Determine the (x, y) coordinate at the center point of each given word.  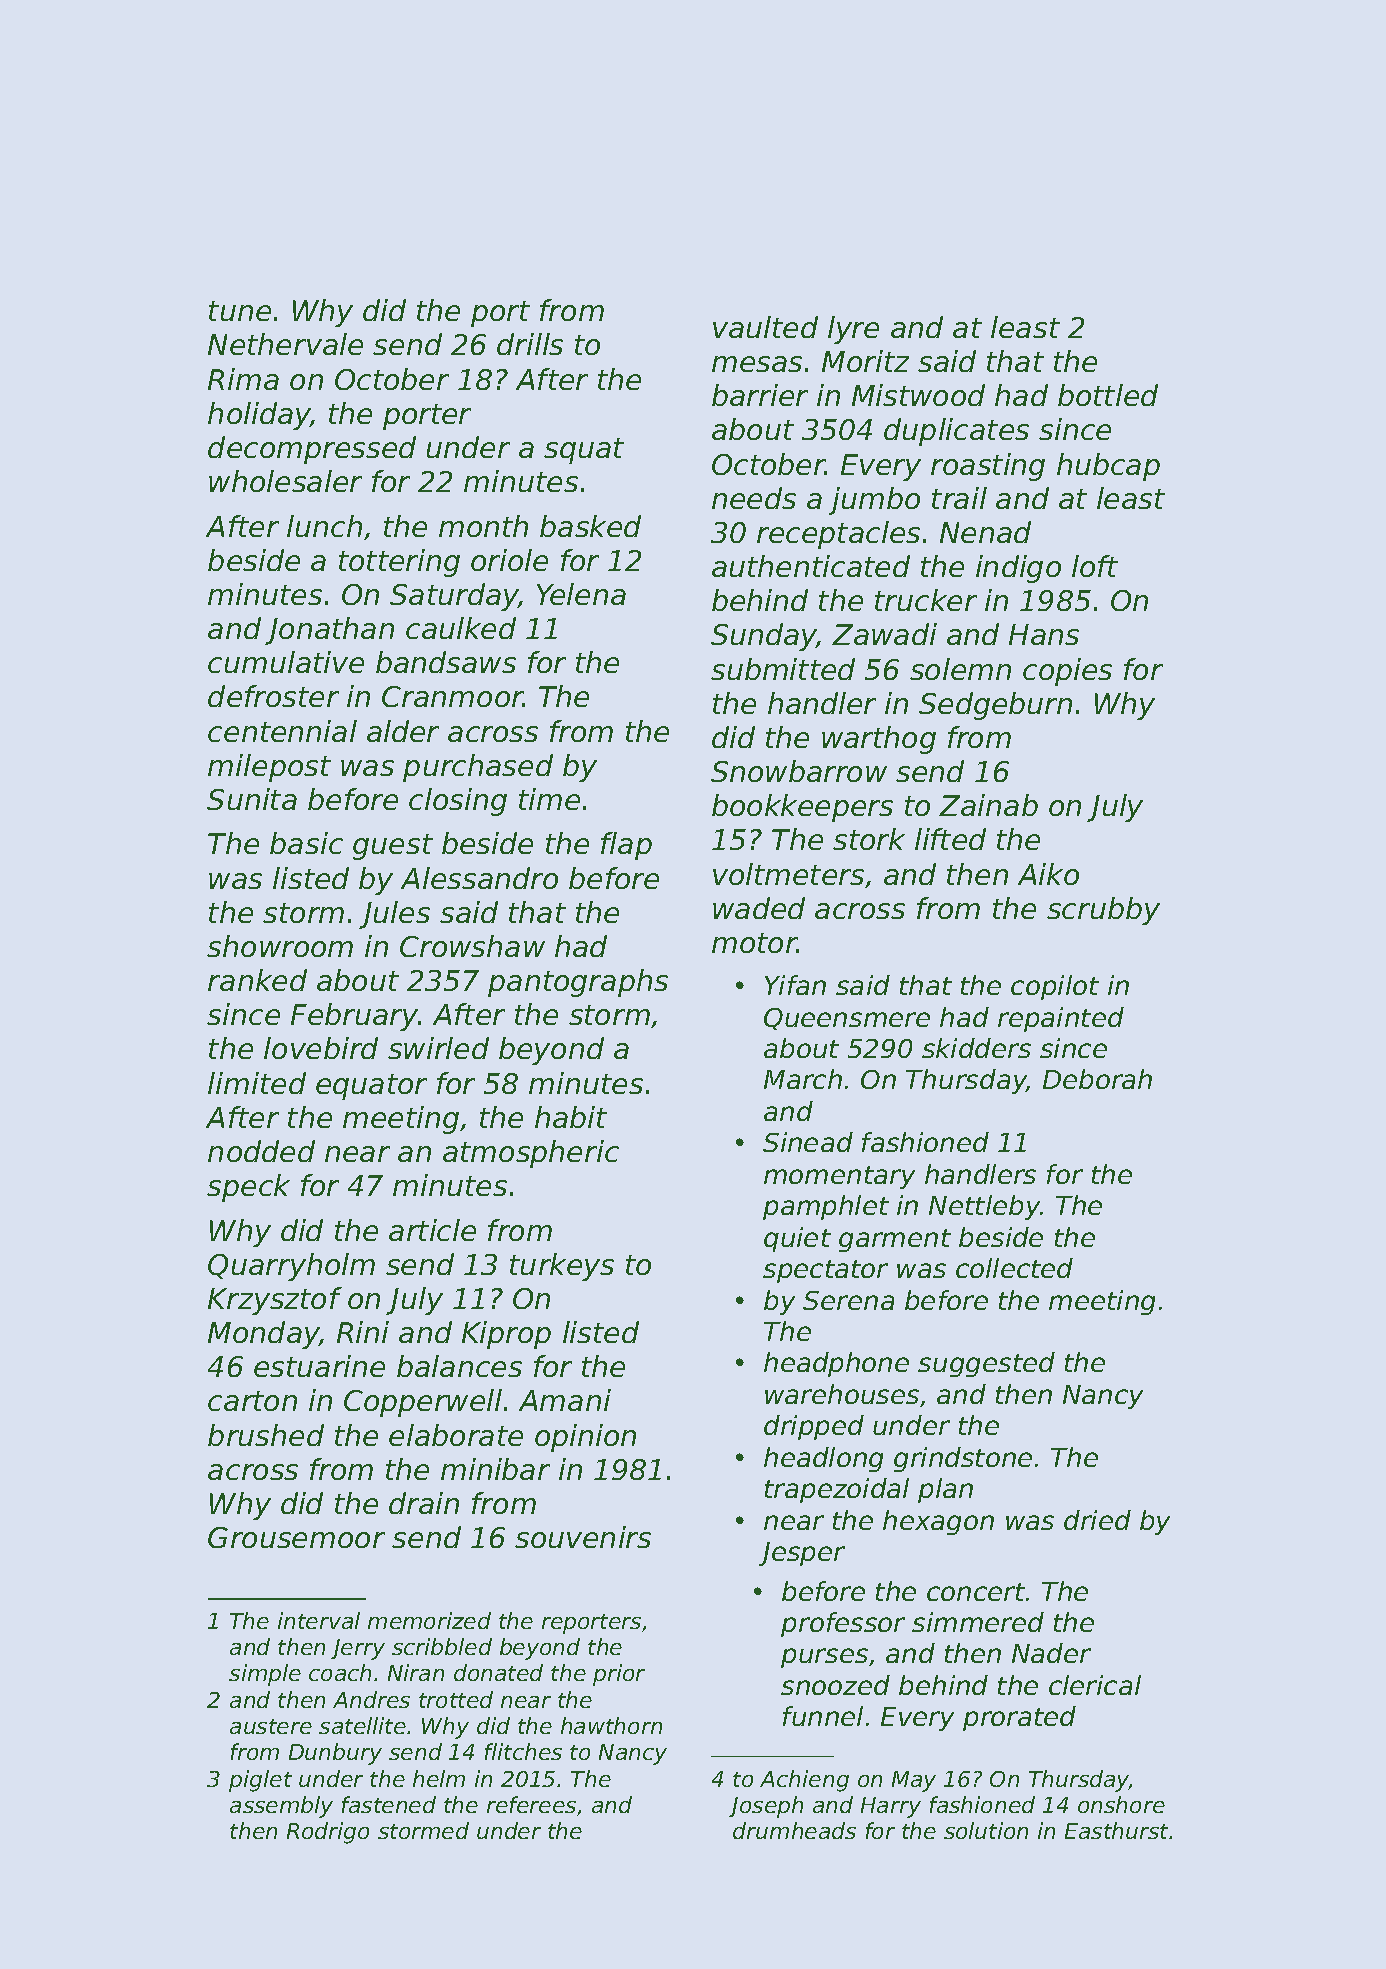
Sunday (764, 637)
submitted (783, 669)
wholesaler (285, 481)
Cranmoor (452, 696)
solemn (960, 669)
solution (986, 1830)
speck (248, 1188)
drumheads (794, 1830)
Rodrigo (328, 1833)
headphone (836, 1364)
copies (1067, 672)
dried (1097, 1520)
